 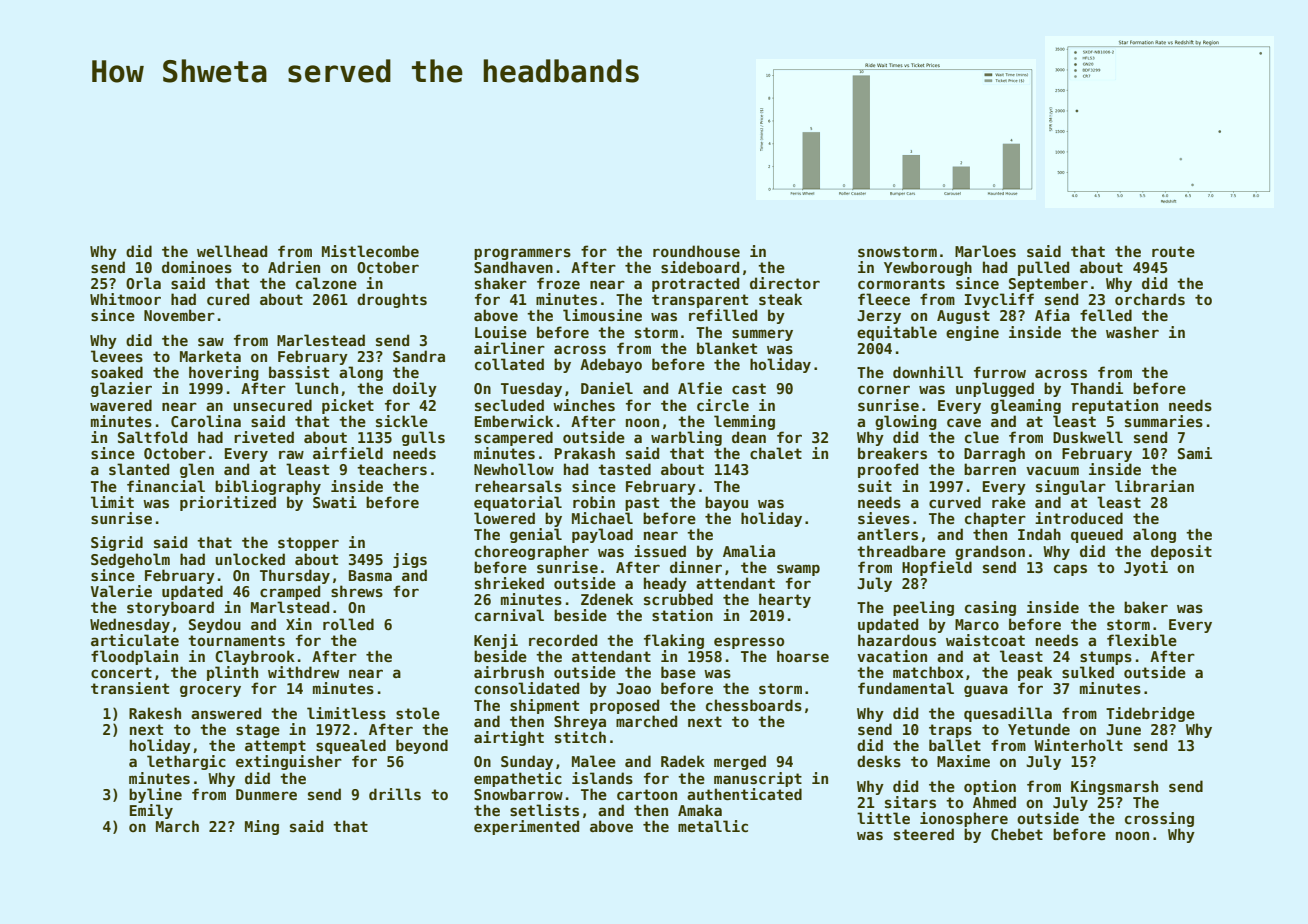 I want to click on sieves, so click(x=884, y=518).
